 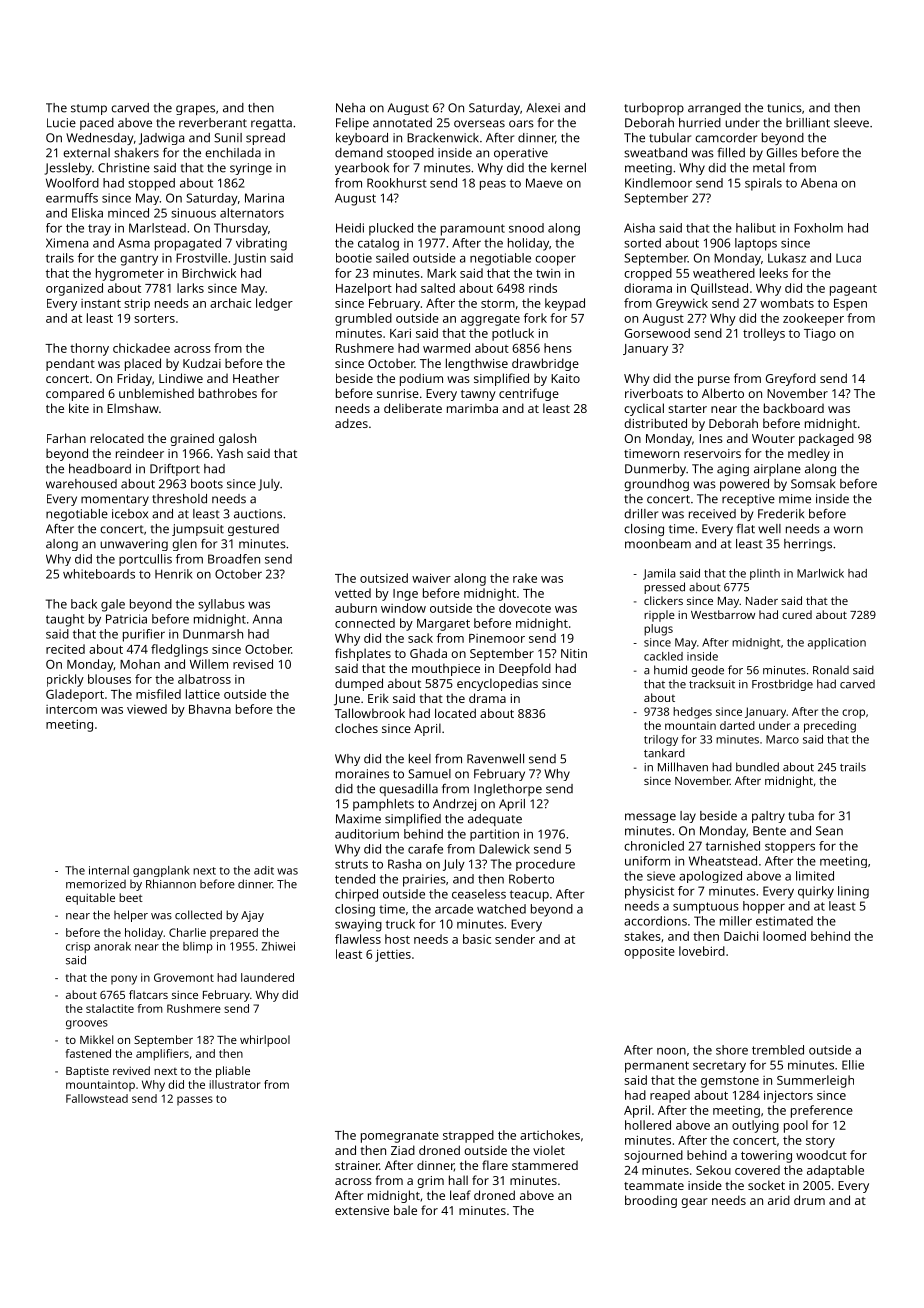 I want to click on Broadfen, so click(x=234, y=559).
